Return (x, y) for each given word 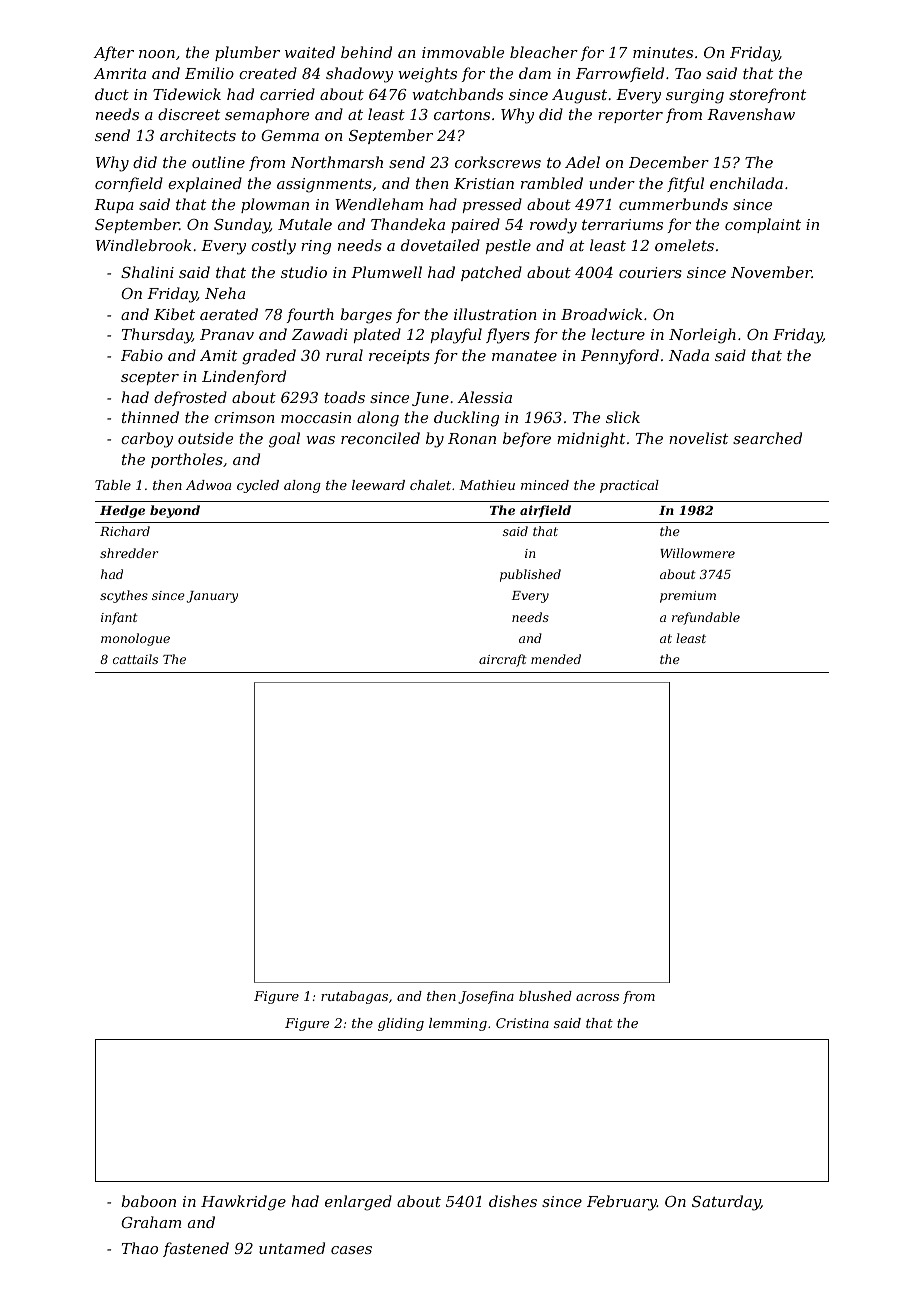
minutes (663, 52)
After (113, 53)
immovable (463, 52)
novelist (698, 438)
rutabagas (354, 997)
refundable (706, 618)
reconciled (380, 438)
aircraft (503, 660)
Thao (140, 1248)
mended (556, 659)
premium (688, 597)
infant (119, 618)
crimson (244, 417)
